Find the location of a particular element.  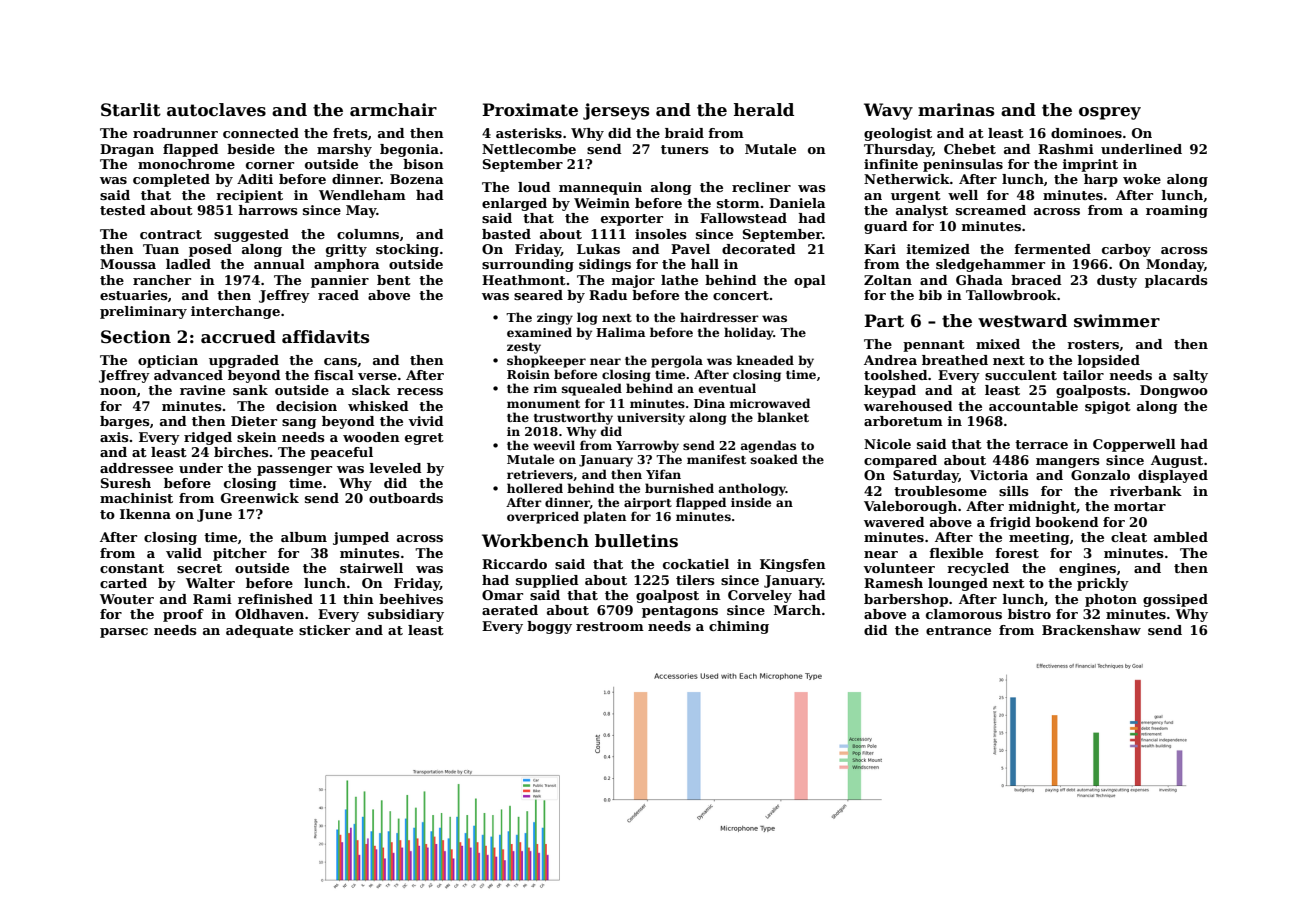

squealed is located at coordinates (592, 389).
